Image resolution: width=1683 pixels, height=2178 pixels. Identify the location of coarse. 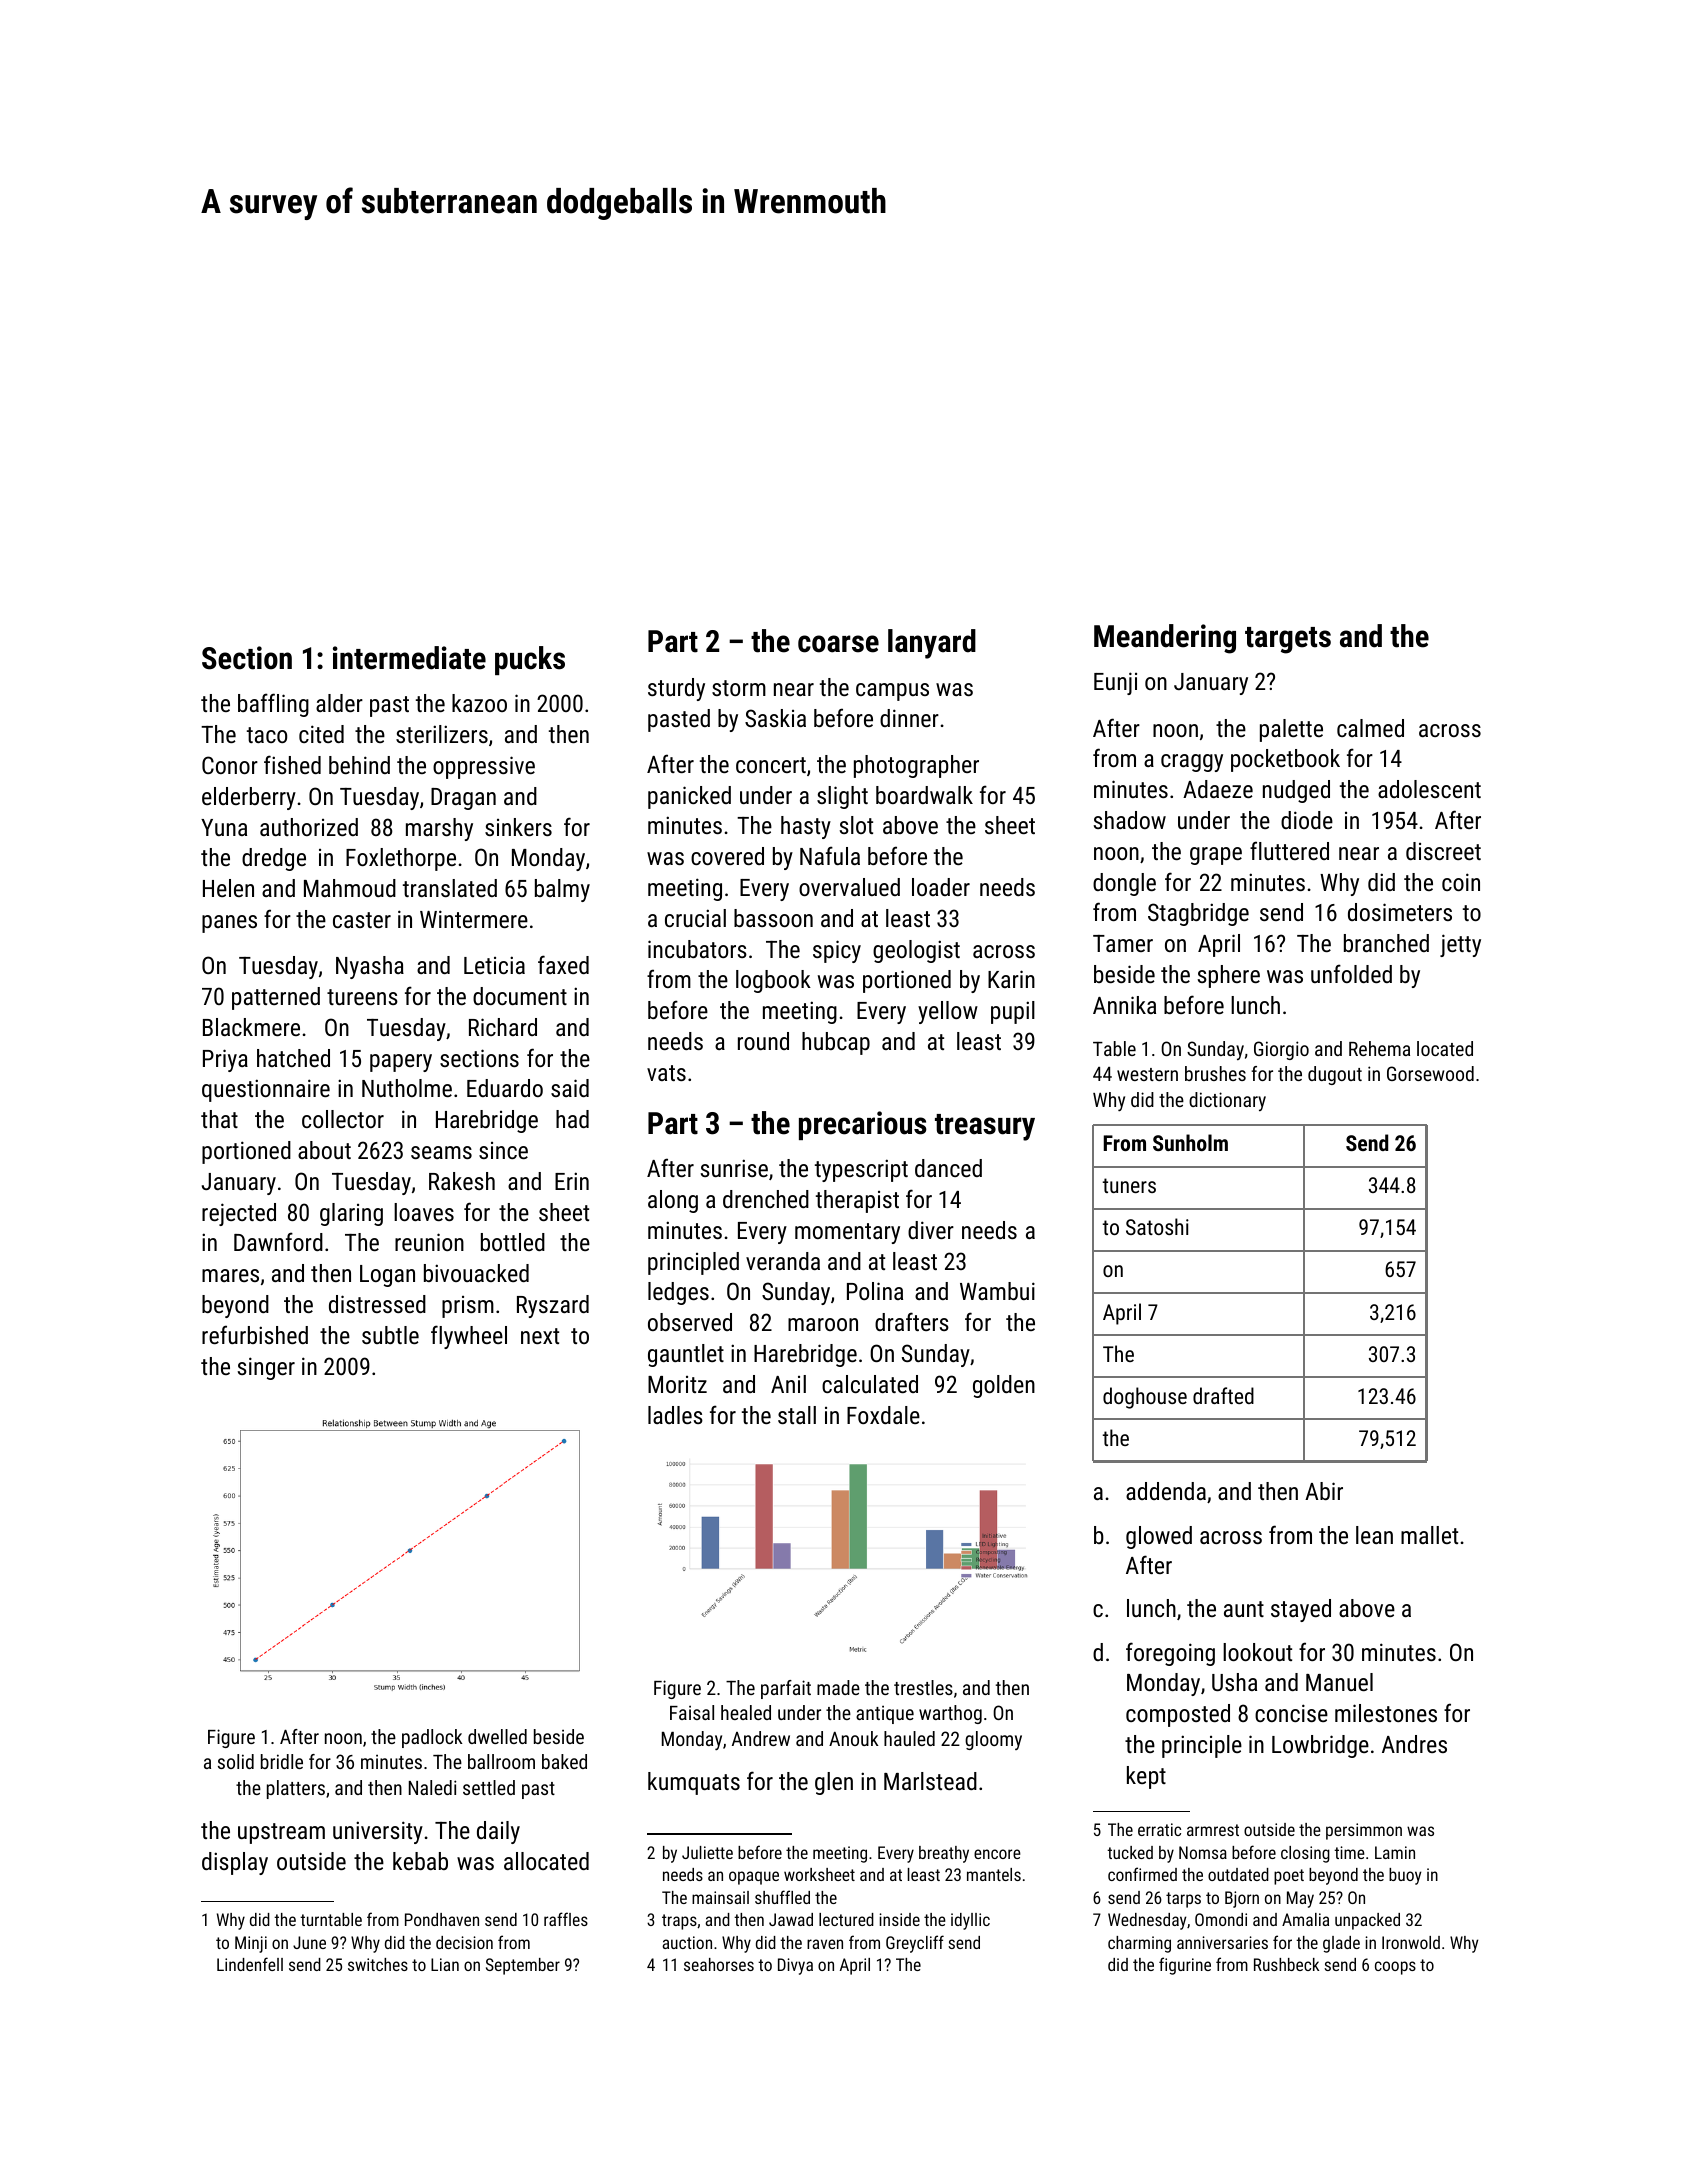
(838, 644).
